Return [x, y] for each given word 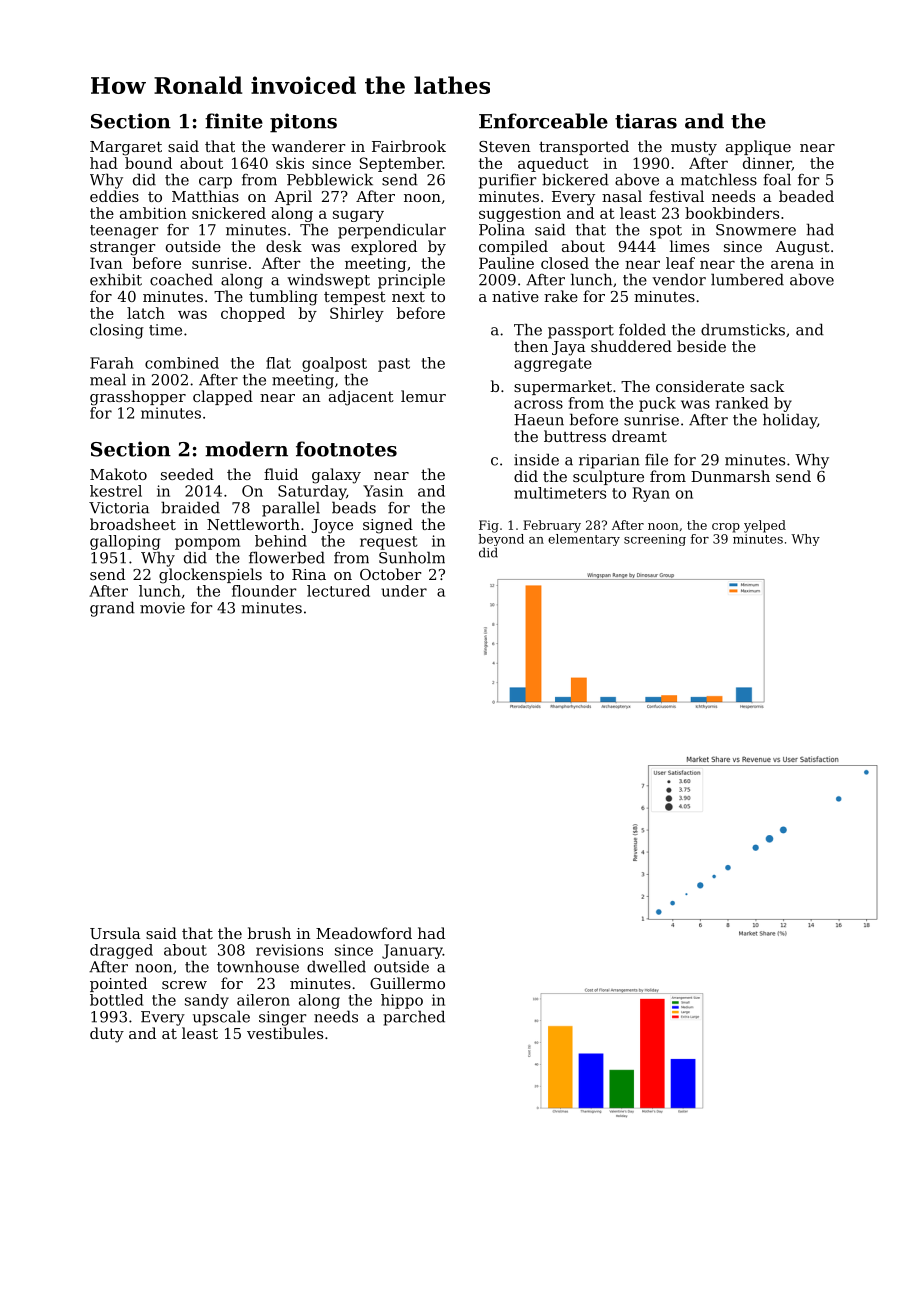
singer [282, 1018]
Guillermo [407, 983]
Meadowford [364, 933]
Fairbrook [409, 146]
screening [655, 540]
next [408, 297]
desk [284, 246]
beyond [501, 540]
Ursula [115, 933]
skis [290, 163]
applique [758, 147]
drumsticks [743, 329]
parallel [291, 509]
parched [414, 1018]
